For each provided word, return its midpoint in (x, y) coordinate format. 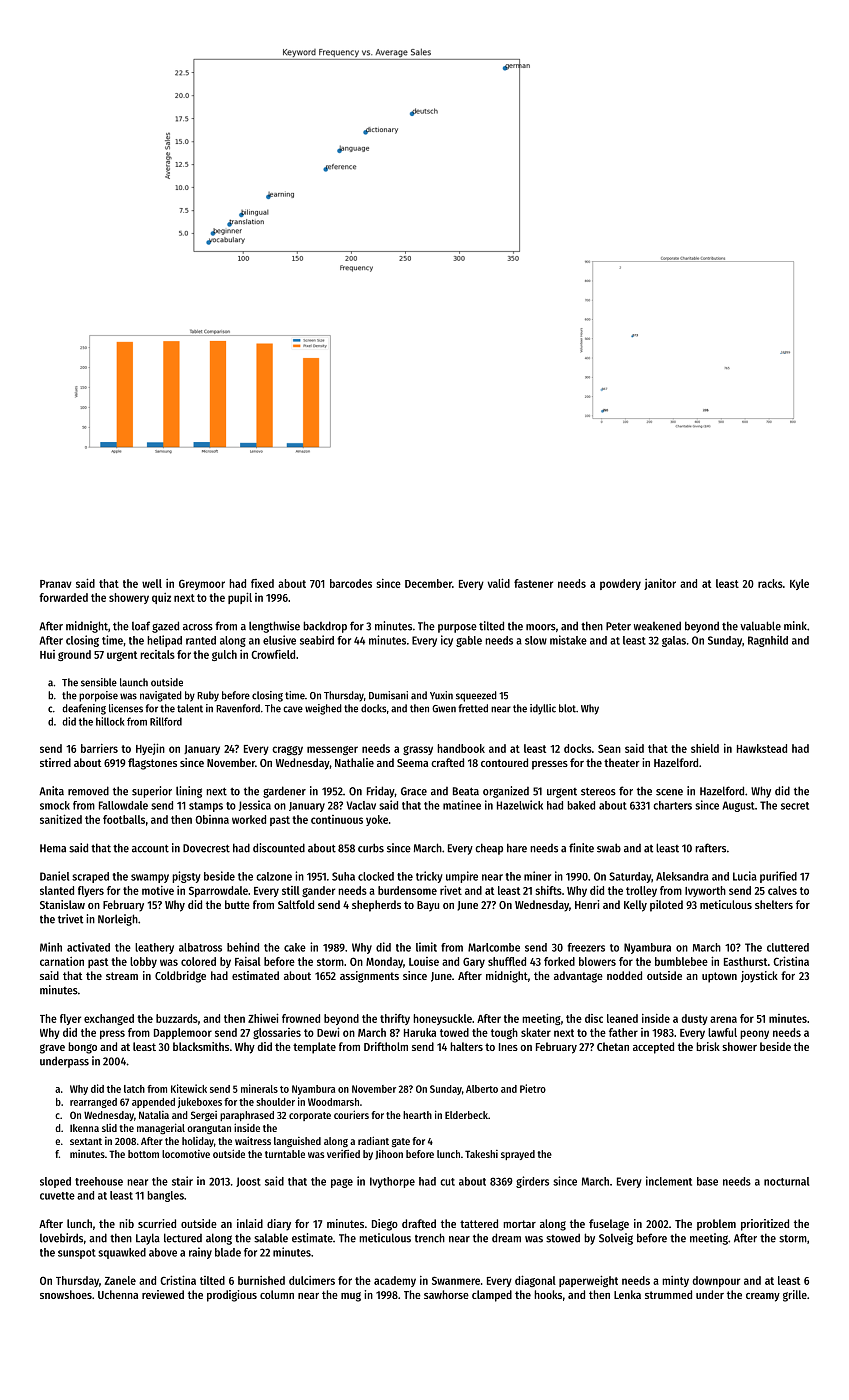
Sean (609, 748)
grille (795, 1296)
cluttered (788, 947)
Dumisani (388, 695)
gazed (165, 627)
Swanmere (456, 1280)
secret (795, 806)
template (314, 1048)
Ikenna (84, 1128)
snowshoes (66, 1294)
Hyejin (150, 749)
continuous (337, 819)
